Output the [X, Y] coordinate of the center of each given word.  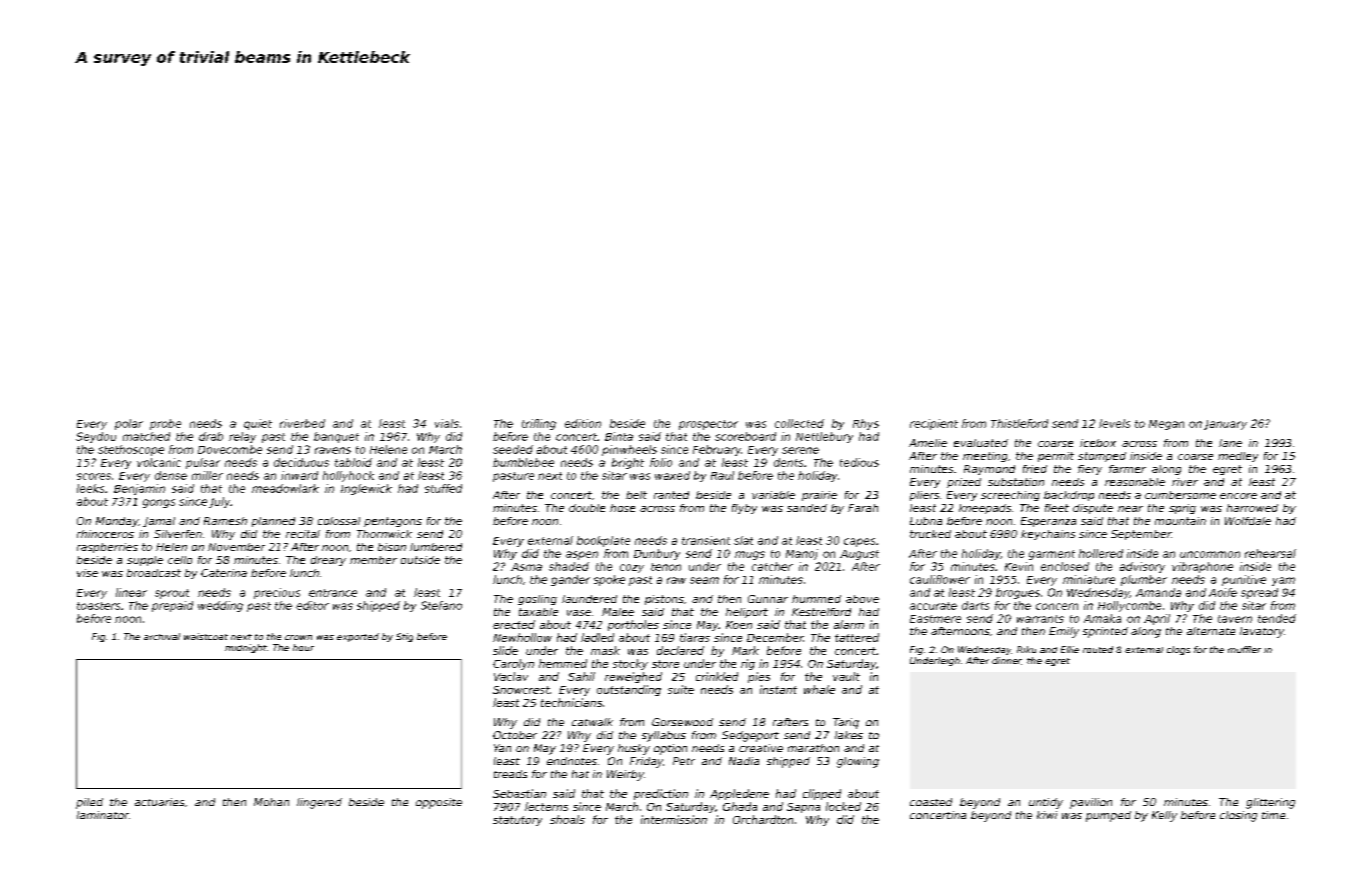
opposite [439, 803]
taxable [538, 612]
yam [1283, 581]
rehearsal [1270, 553]
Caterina [224, 573]
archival [162, 636]
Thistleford [1019, 423]
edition [583, 423]
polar [129, 424]
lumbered [436, 547]
